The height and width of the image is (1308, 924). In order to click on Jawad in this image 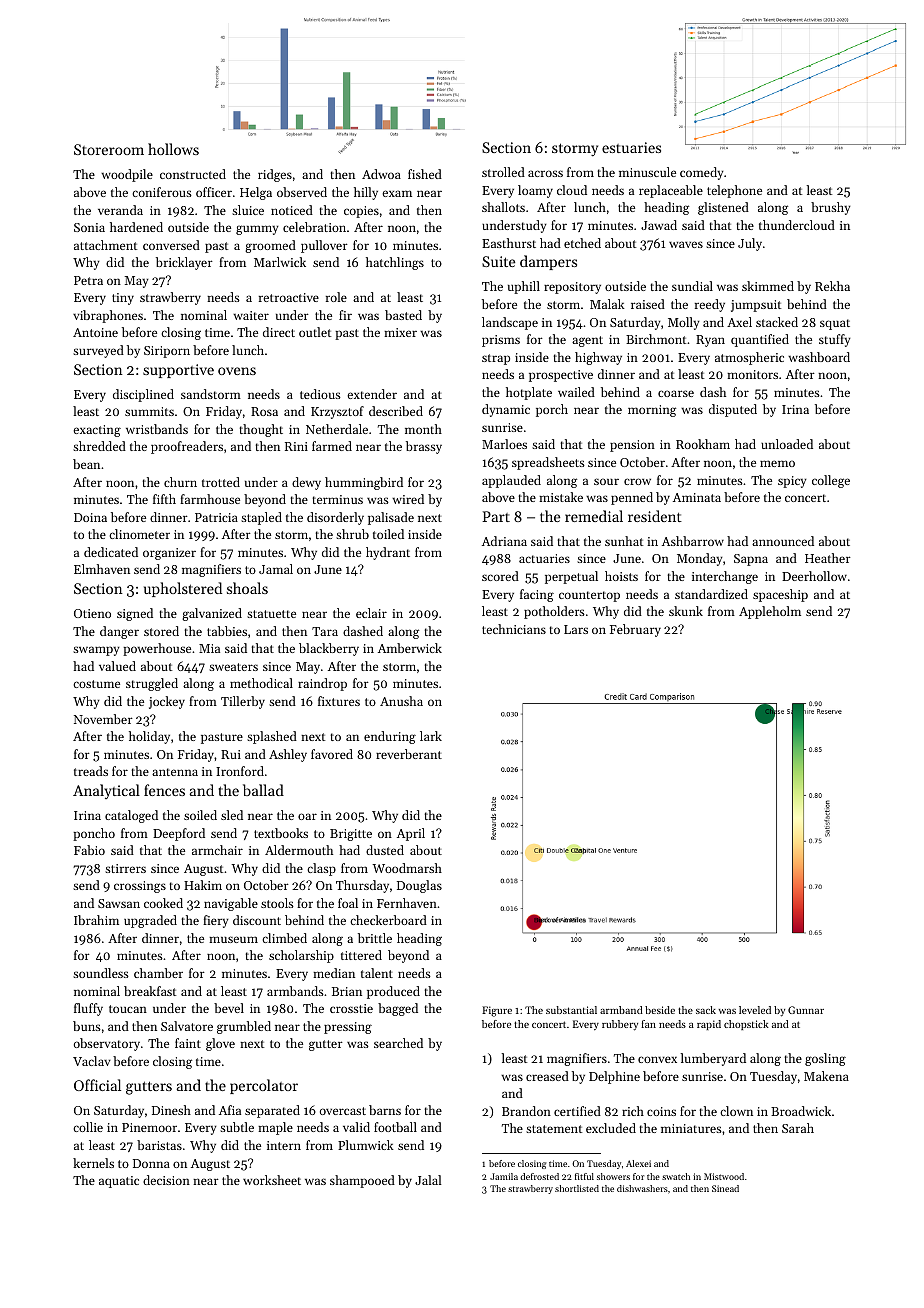, I will do `click(659, 225)`.
